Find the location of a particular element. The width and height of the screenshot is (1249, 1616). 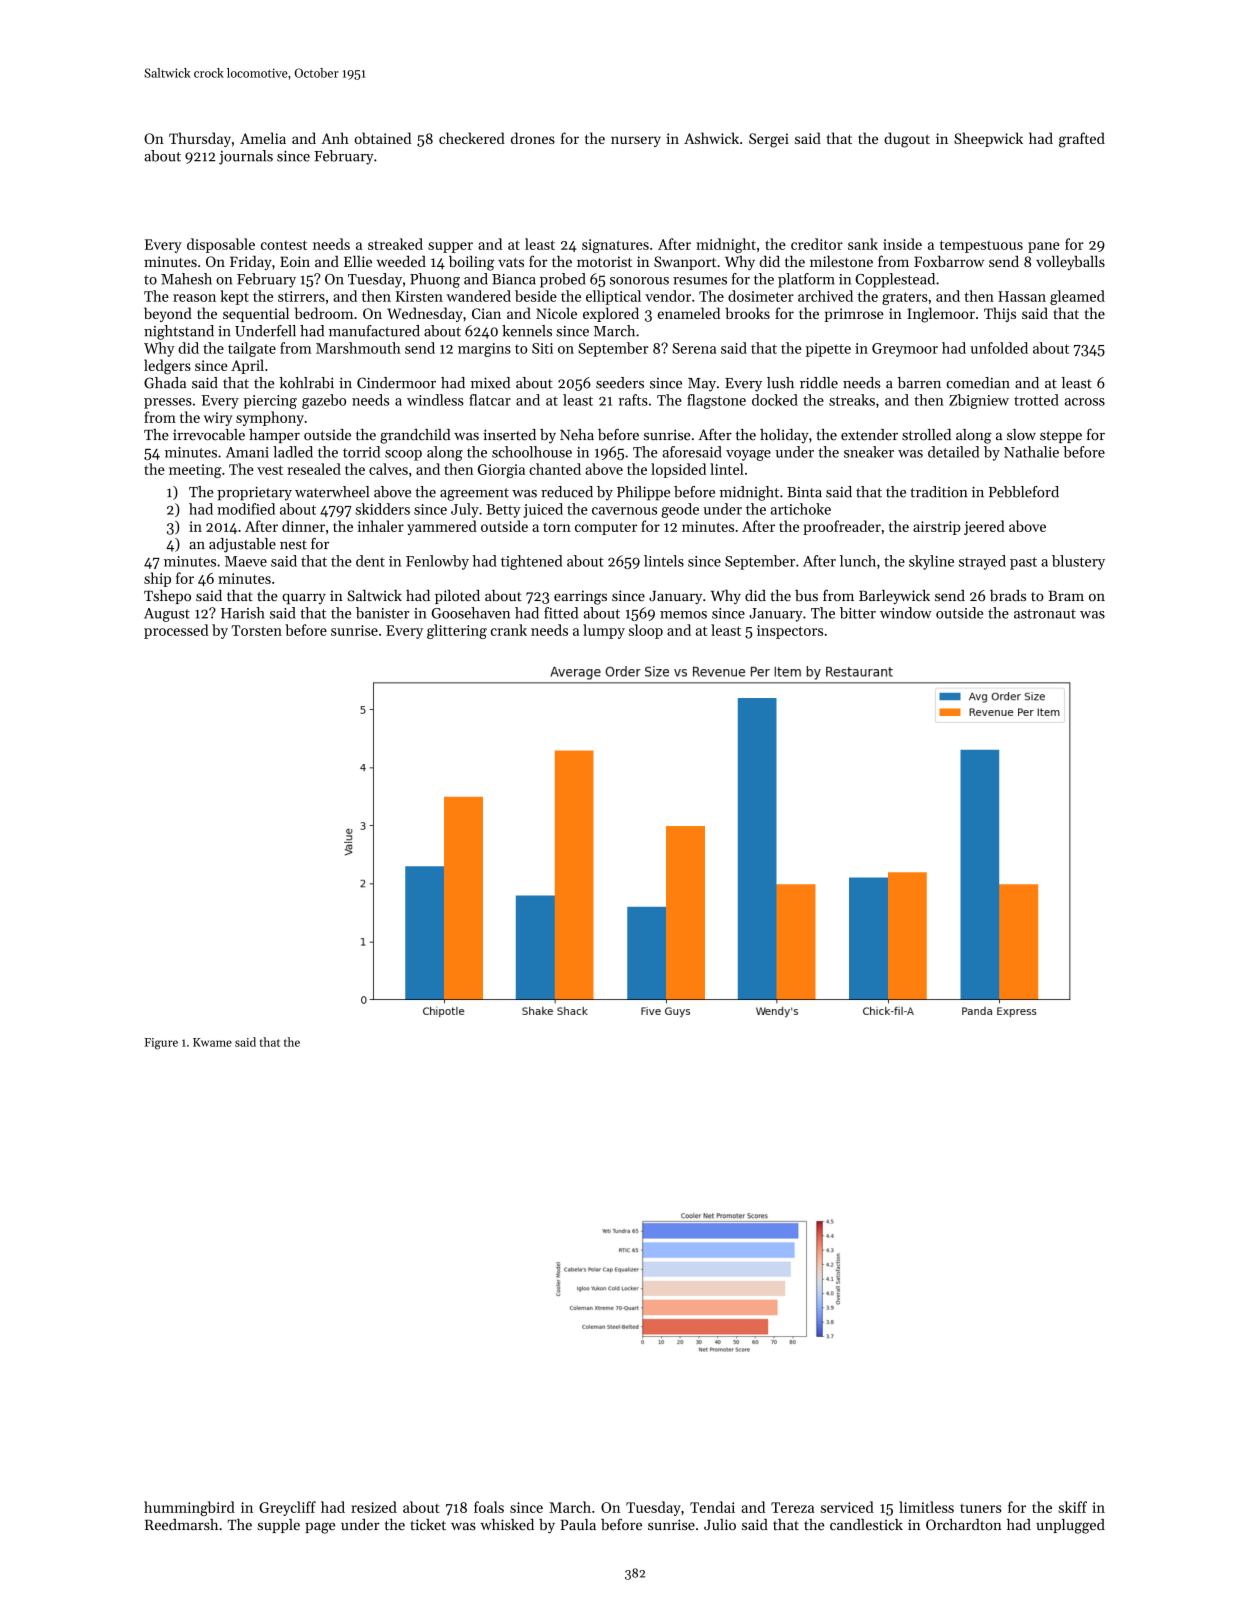

Amelia is located at coordinates (263, 138).
